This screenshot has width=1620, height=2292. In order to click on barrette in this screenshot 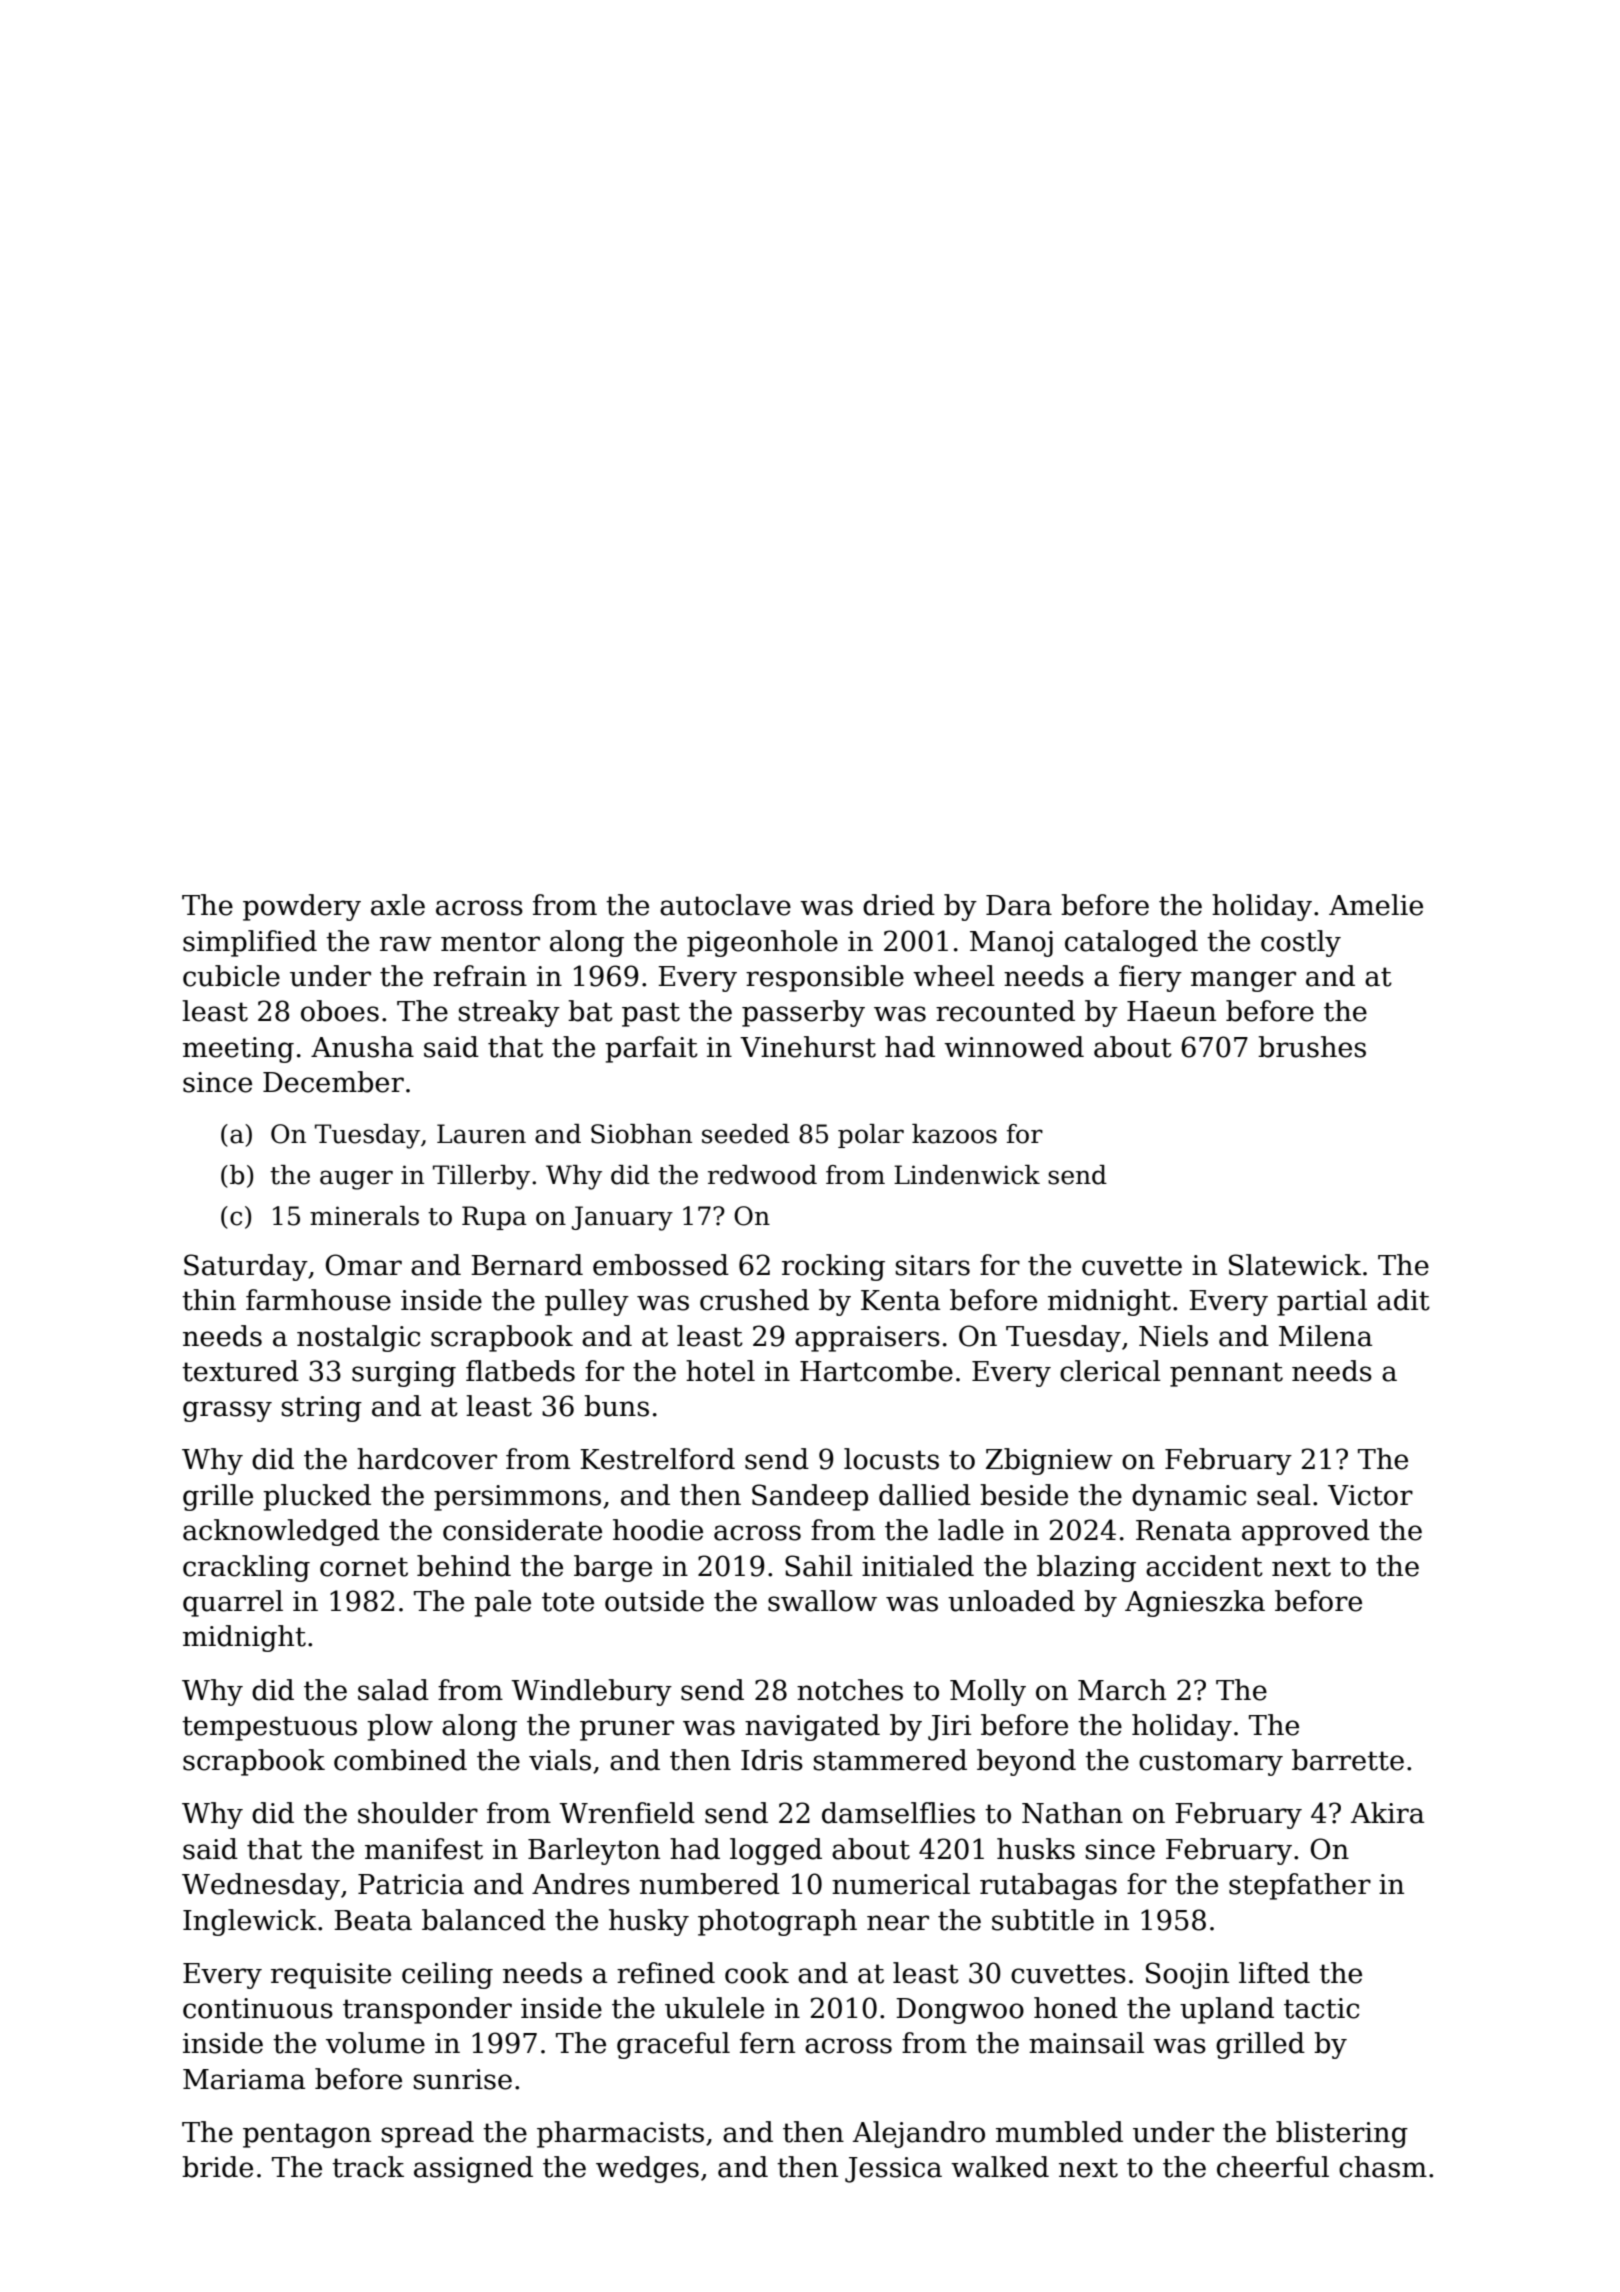, I will do `click(1348, 1760)`.
